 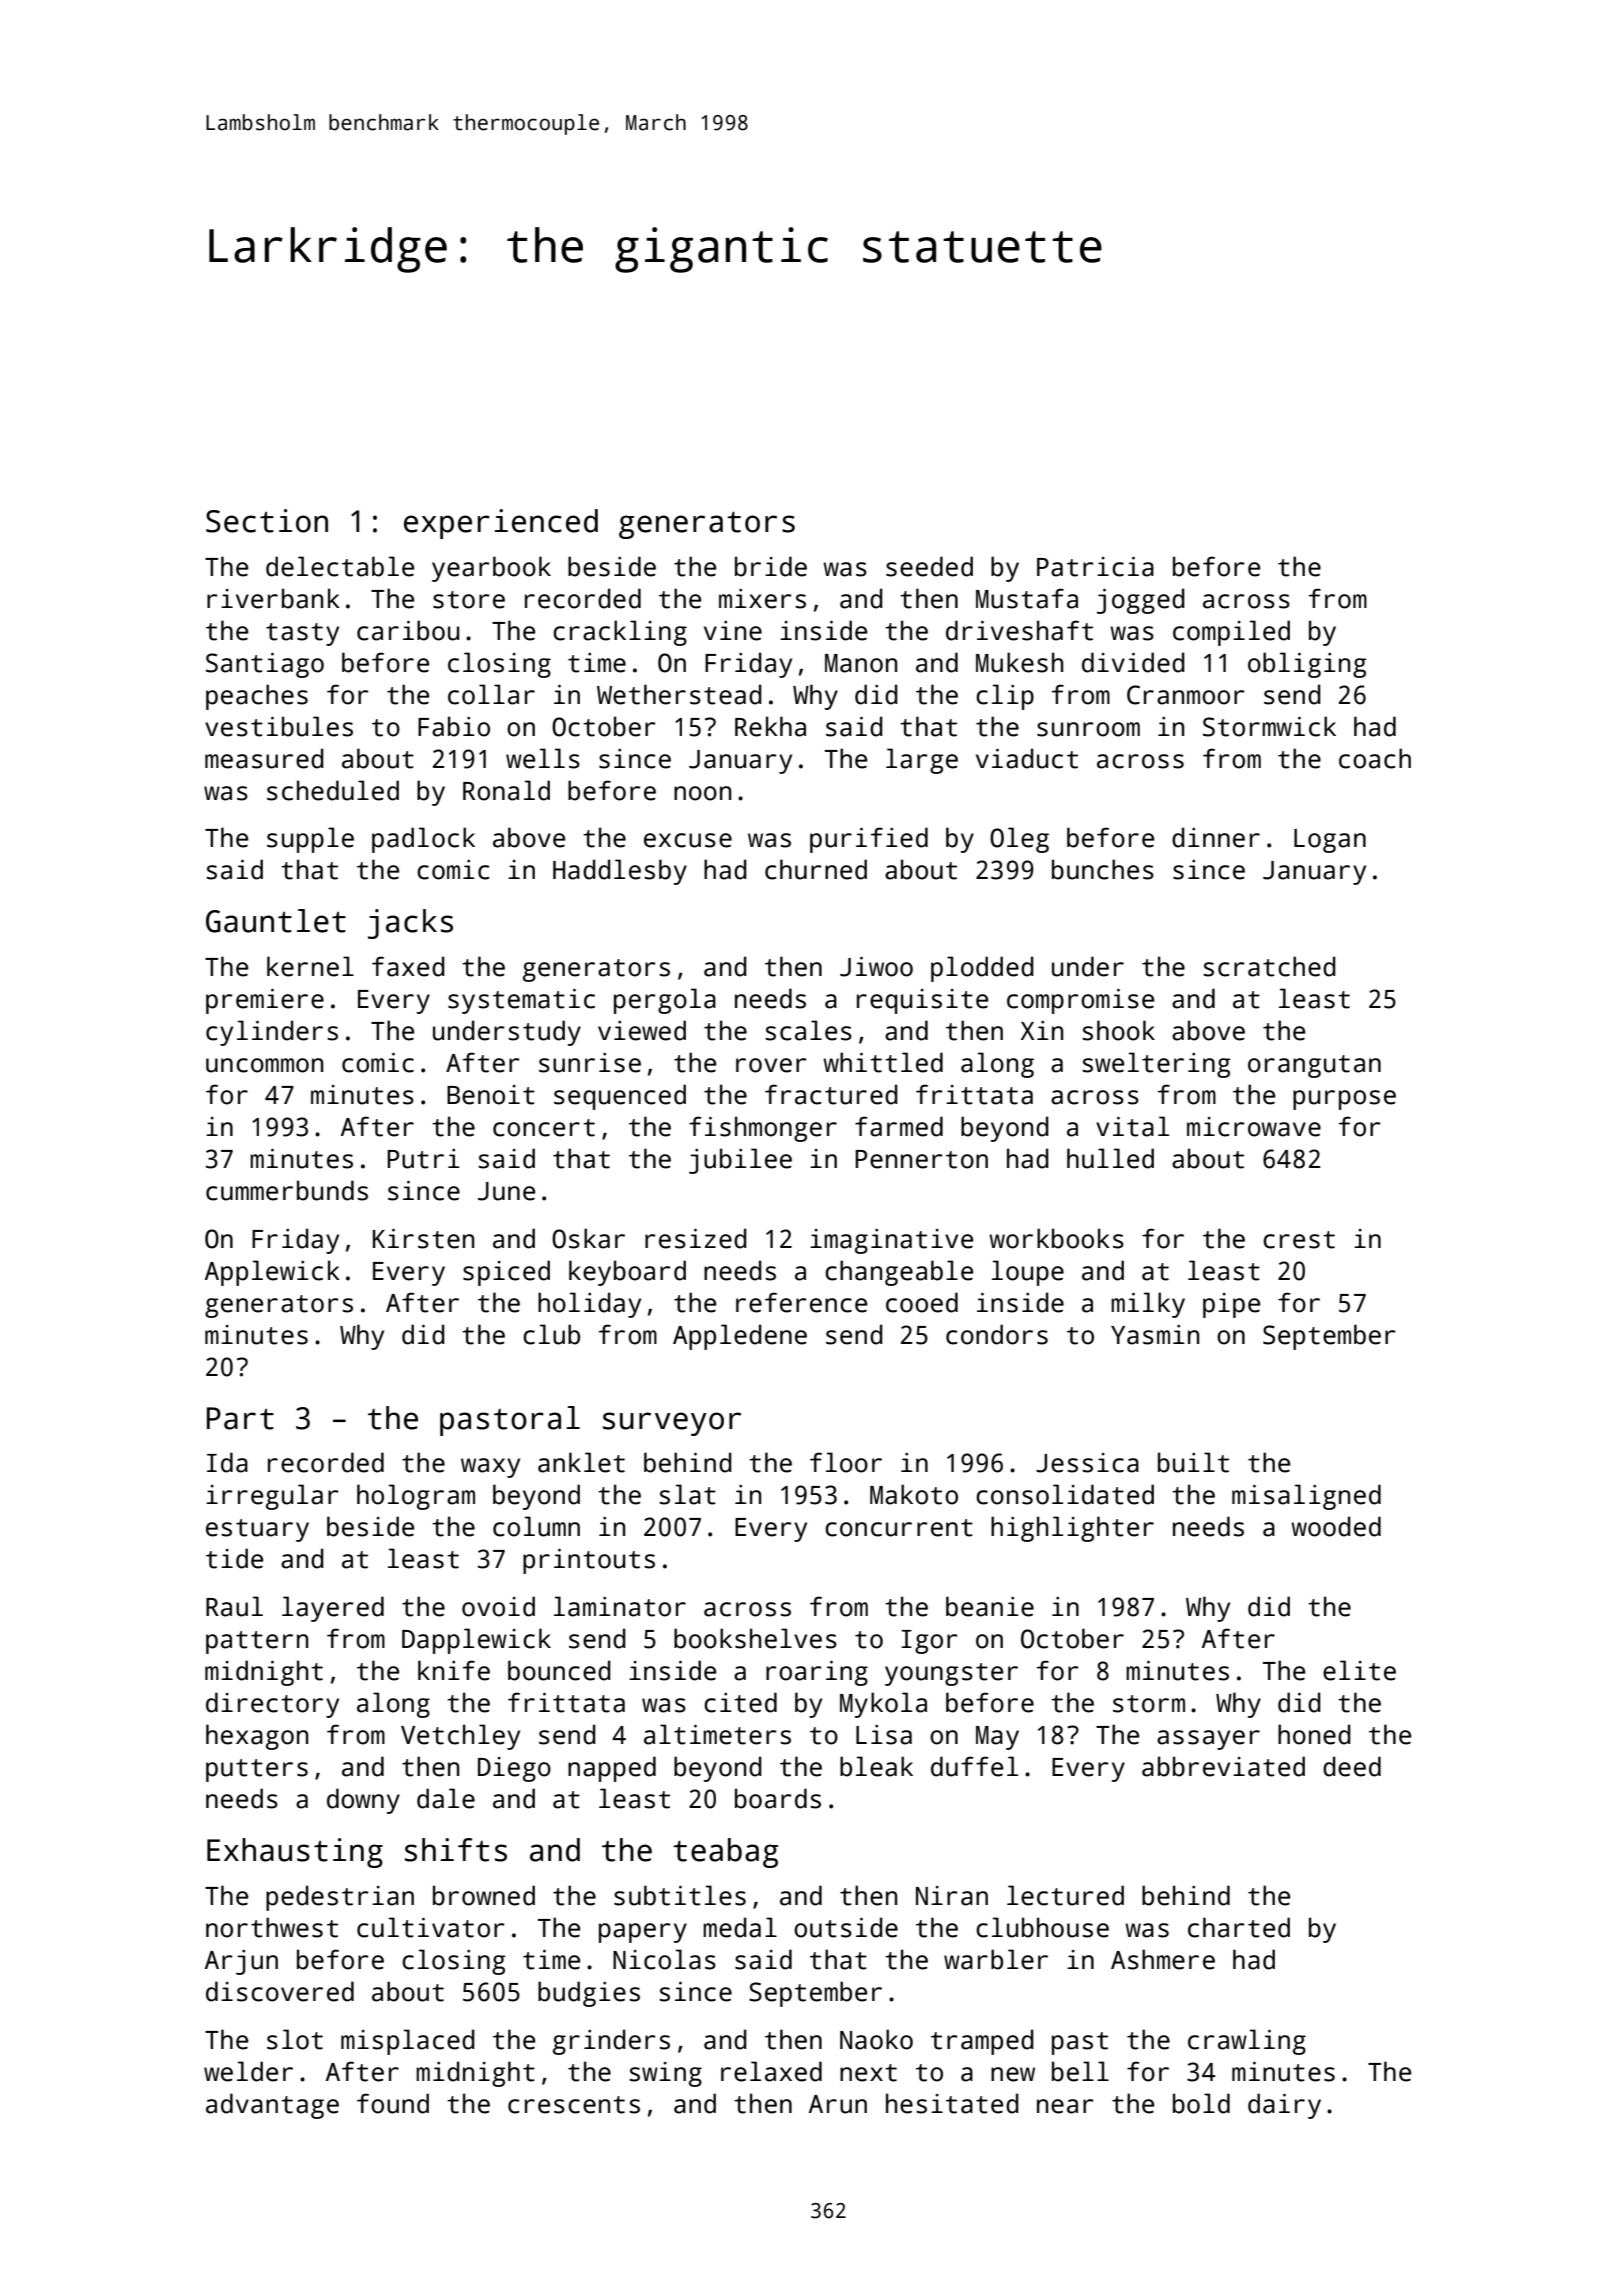 I want to click on advantage, so click(x=272, y=2106).
